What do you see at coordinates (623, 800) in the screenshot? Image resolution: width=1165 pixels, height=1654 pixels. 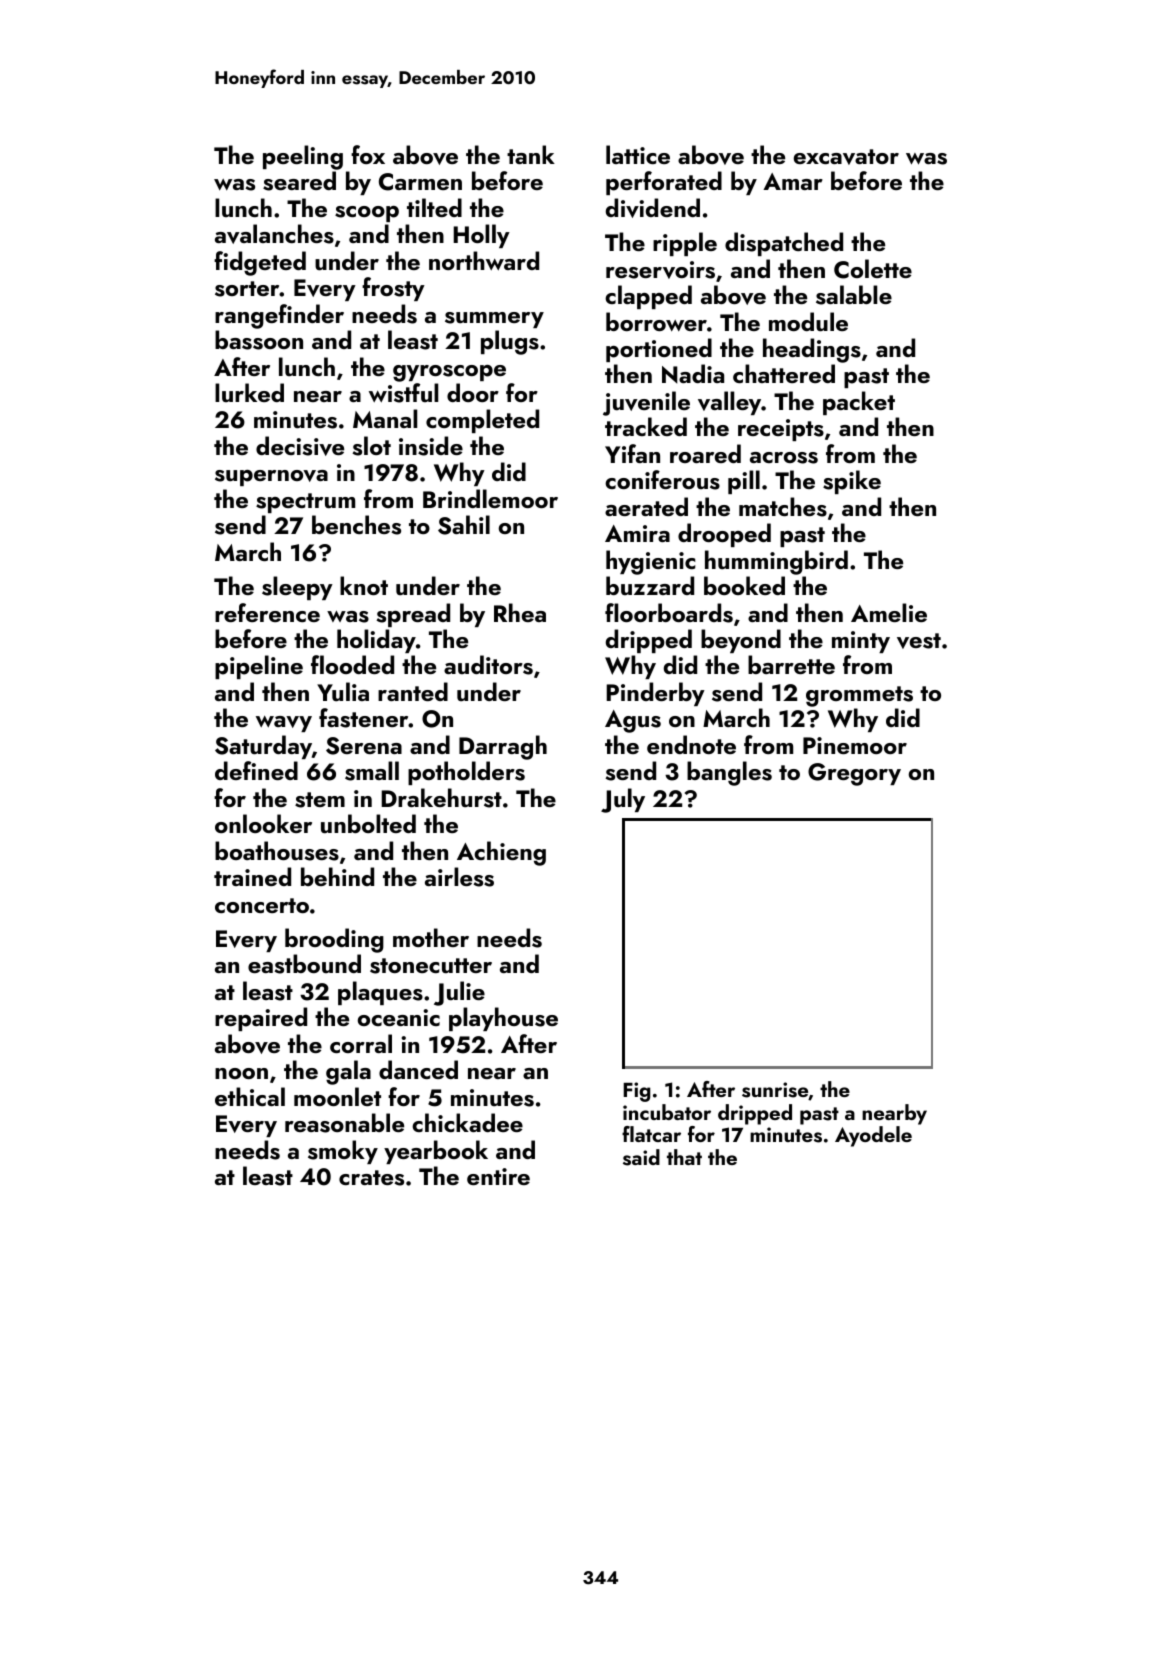 I see `July` at bounding box center [623, 800].
